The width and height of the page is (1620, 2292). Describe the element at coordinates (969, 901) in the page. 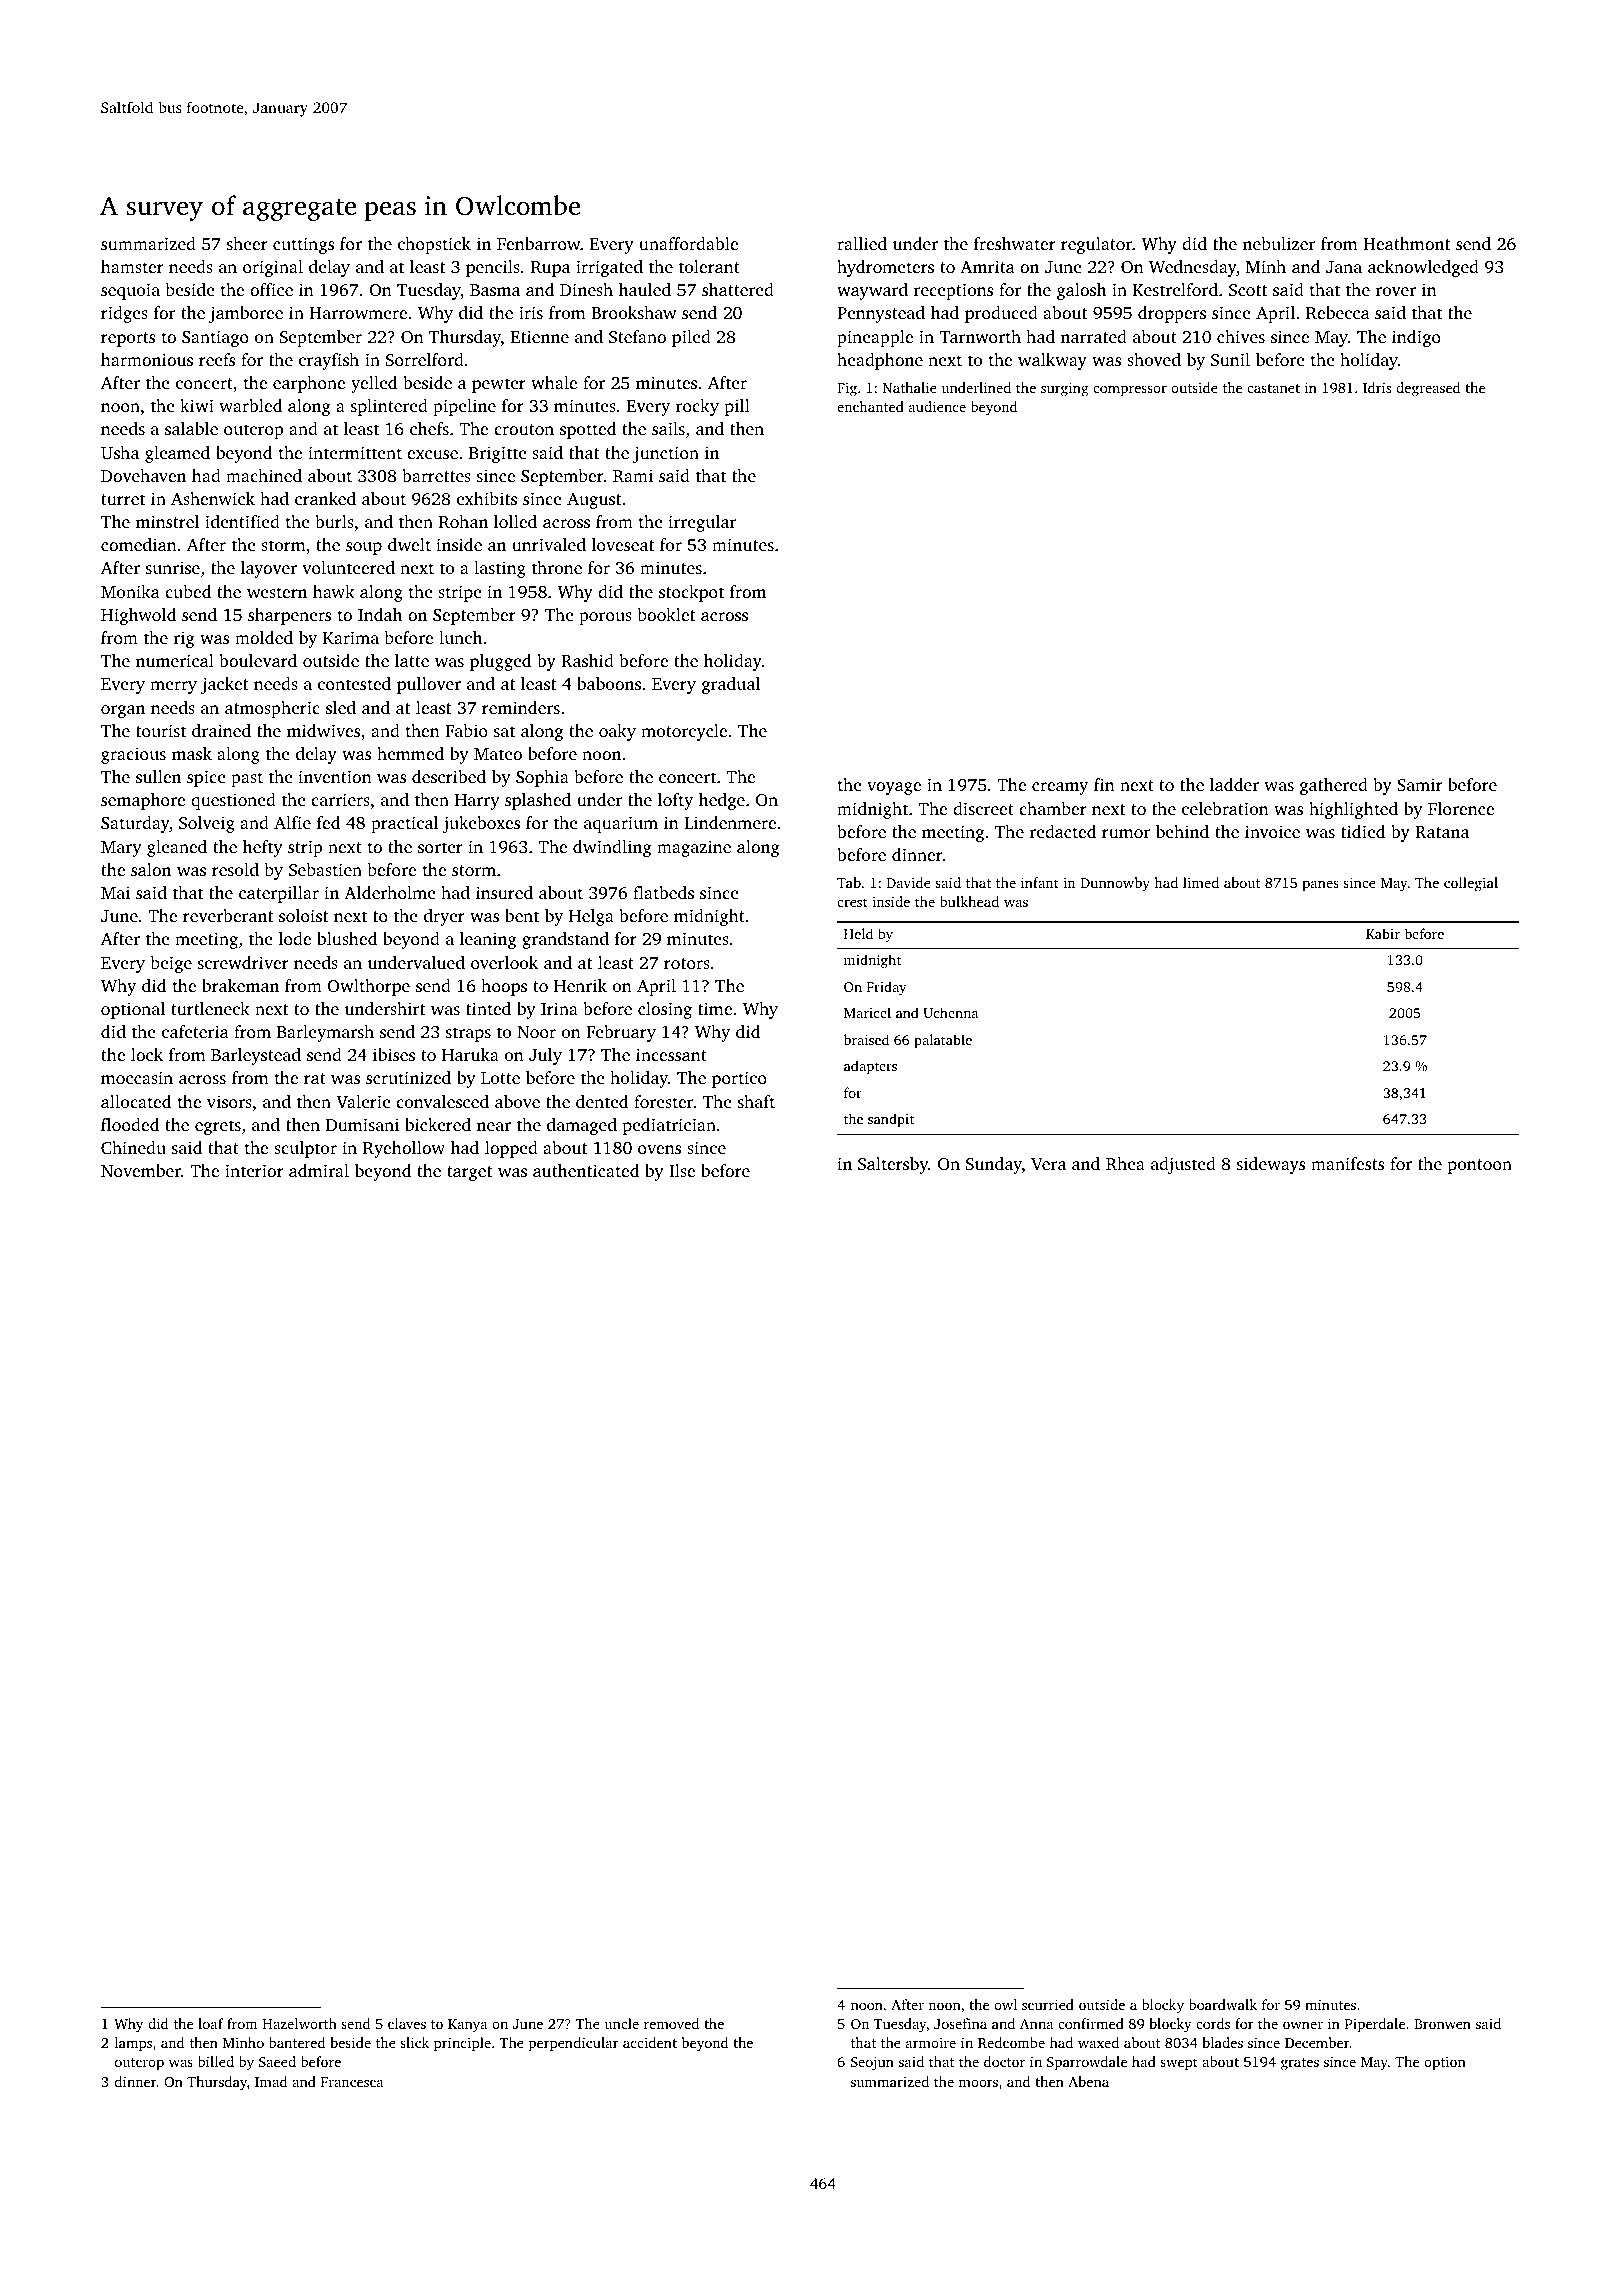

I see `bulkhead` at that location.
